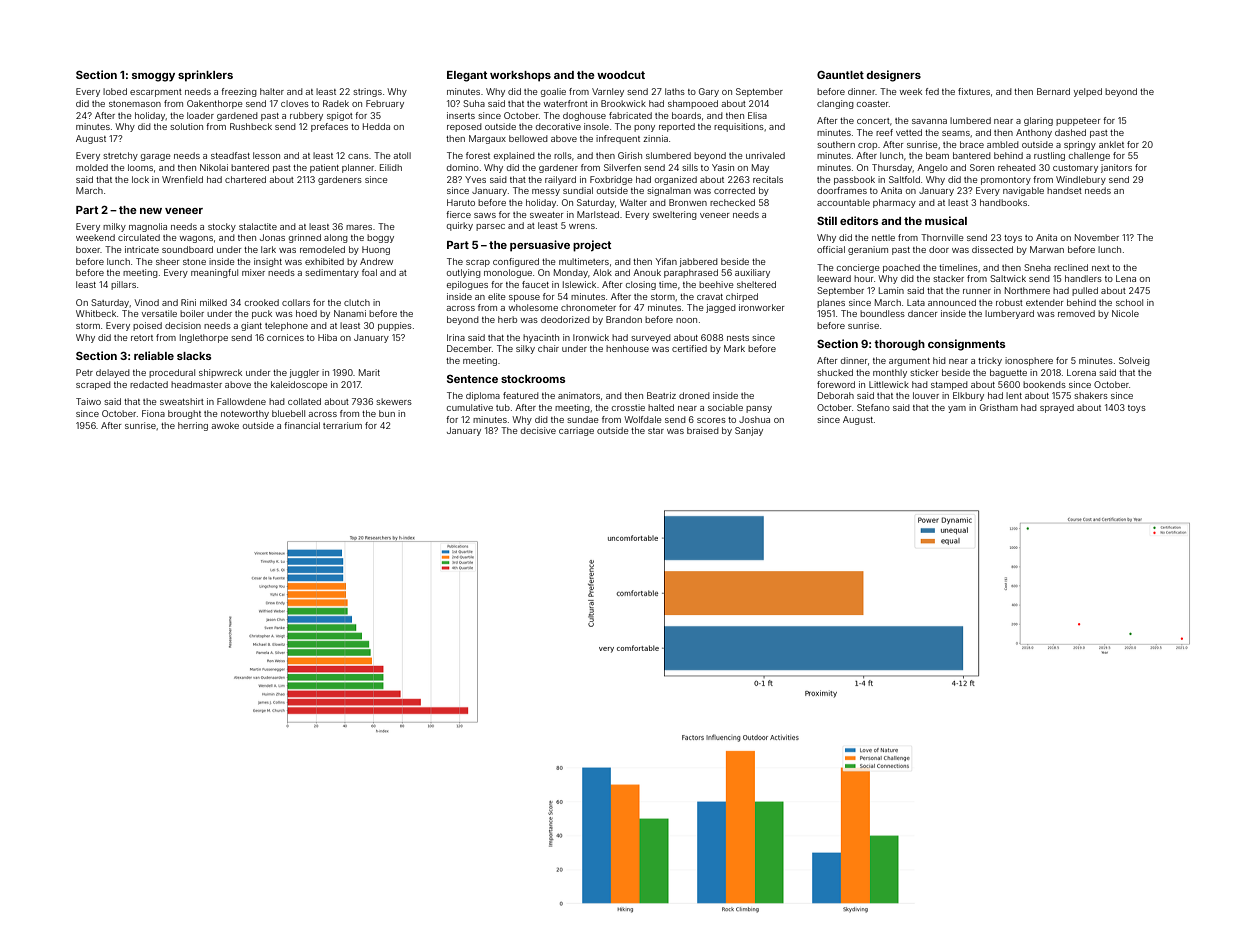 The image size is (1233, 952). What do you see at coordinates (868, 250) in the screenshot?
I see `geranium` at bounding box center [868, 250].
